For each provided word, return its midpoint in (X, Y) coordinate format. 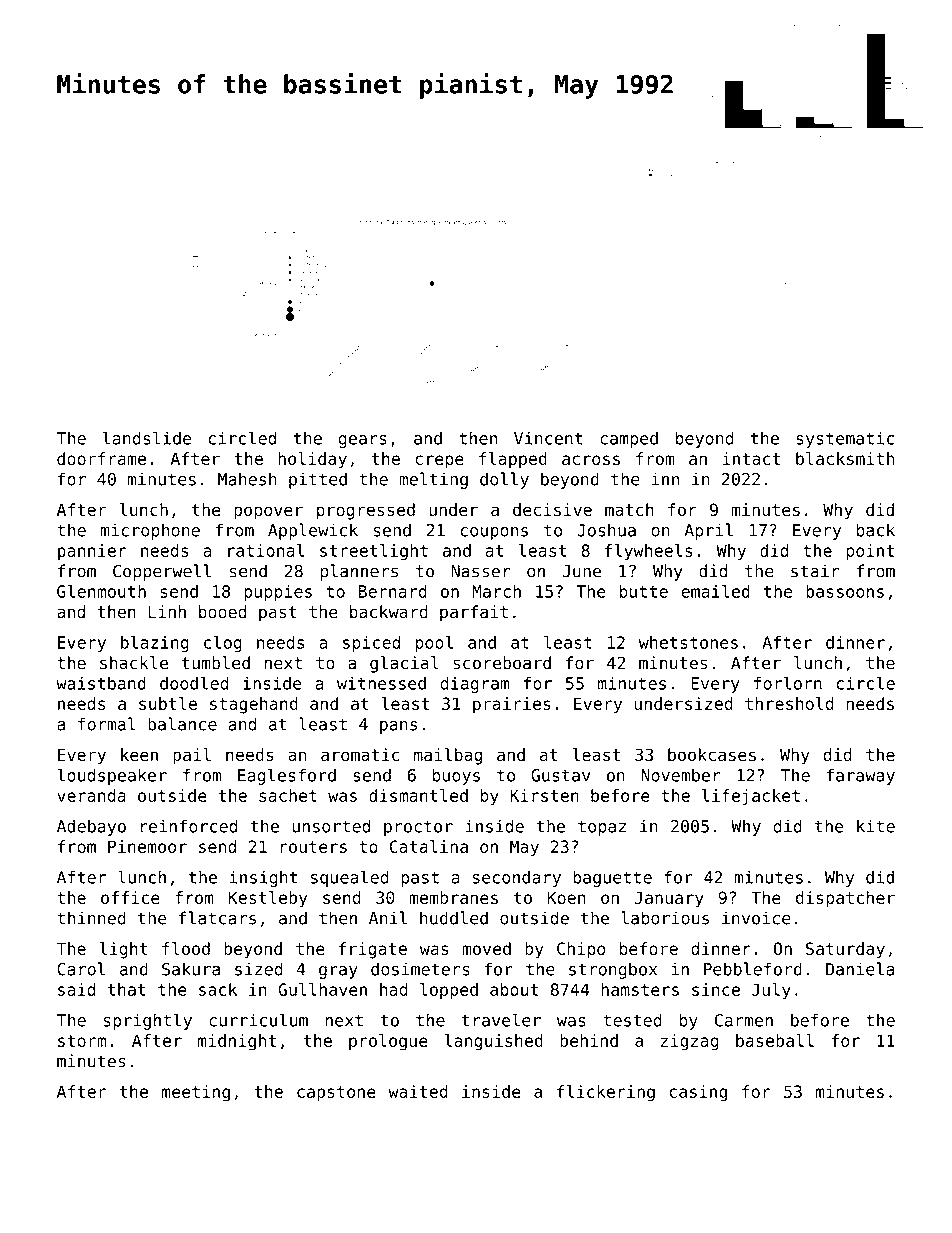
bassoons (845, 591)
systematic (845, 439)
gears (363, 441)
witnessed (381, 683)
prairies (512, 705)
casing (698, 1093)
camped (629, 440)
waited (418, 1091)
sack (218, 989)
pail (192, 756)
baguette (612, 878)
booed (222, 612)
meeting (196, 1093)
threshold (789, 703)
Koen (566, 897)
